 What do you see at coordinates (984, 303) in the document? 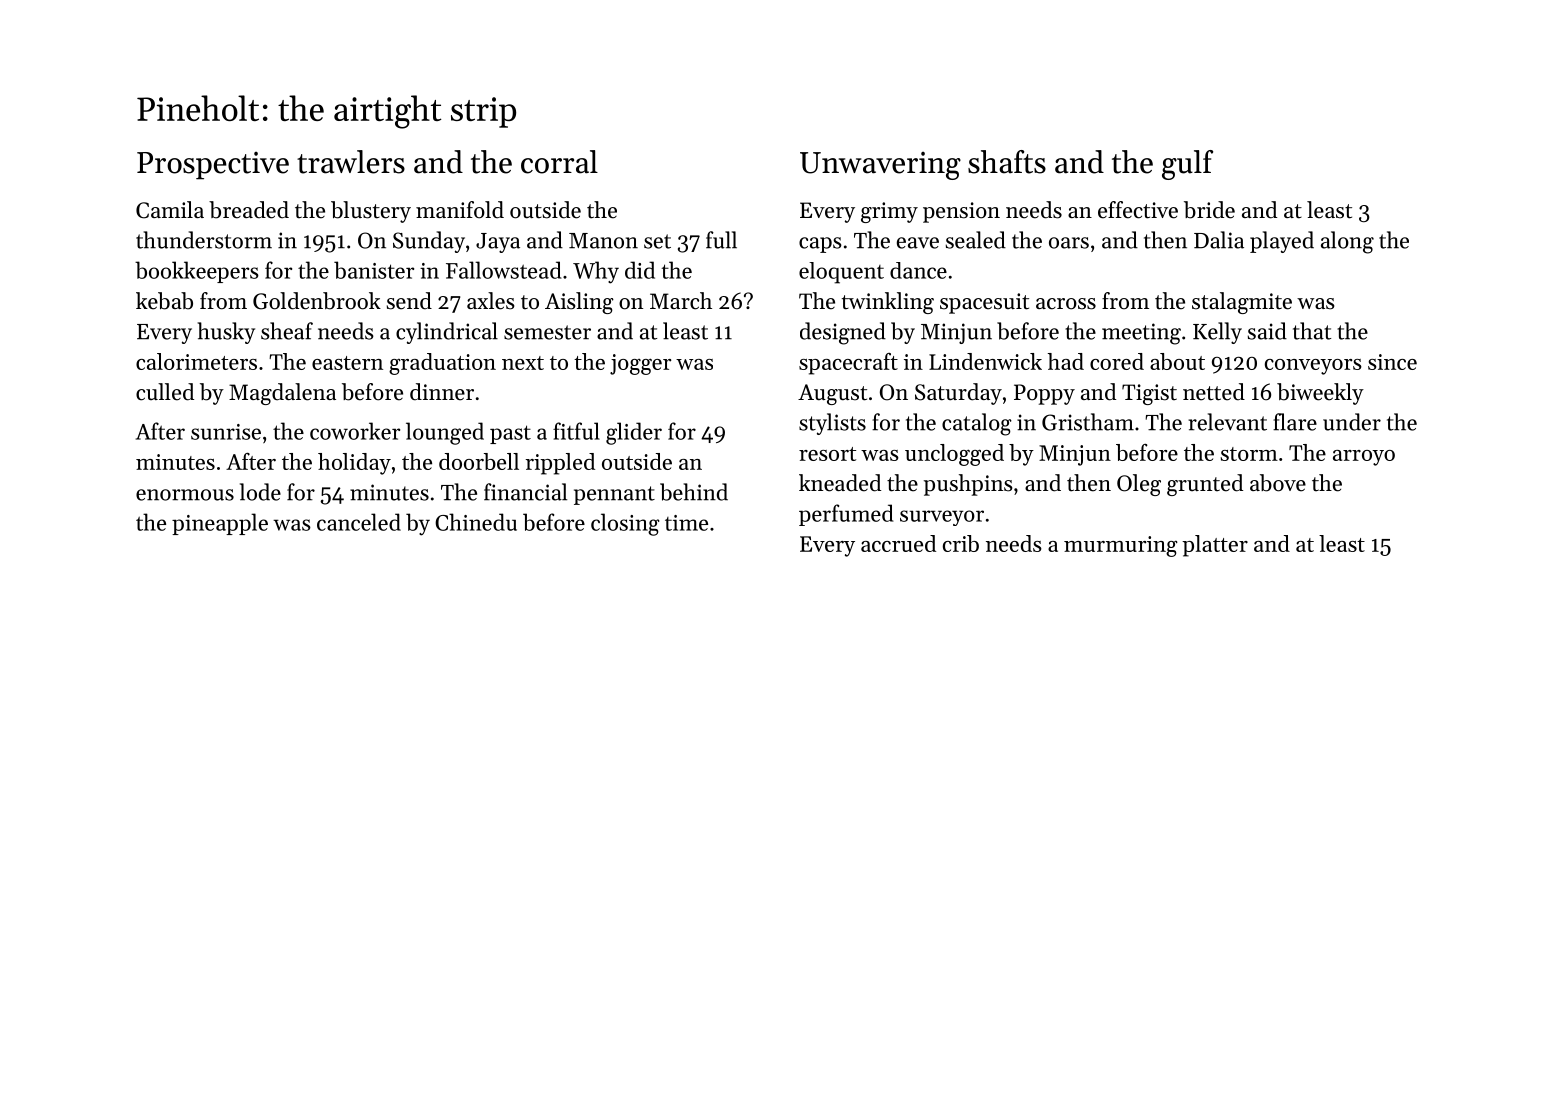
I see `spacesuit` at bounding box center [984, 303].
